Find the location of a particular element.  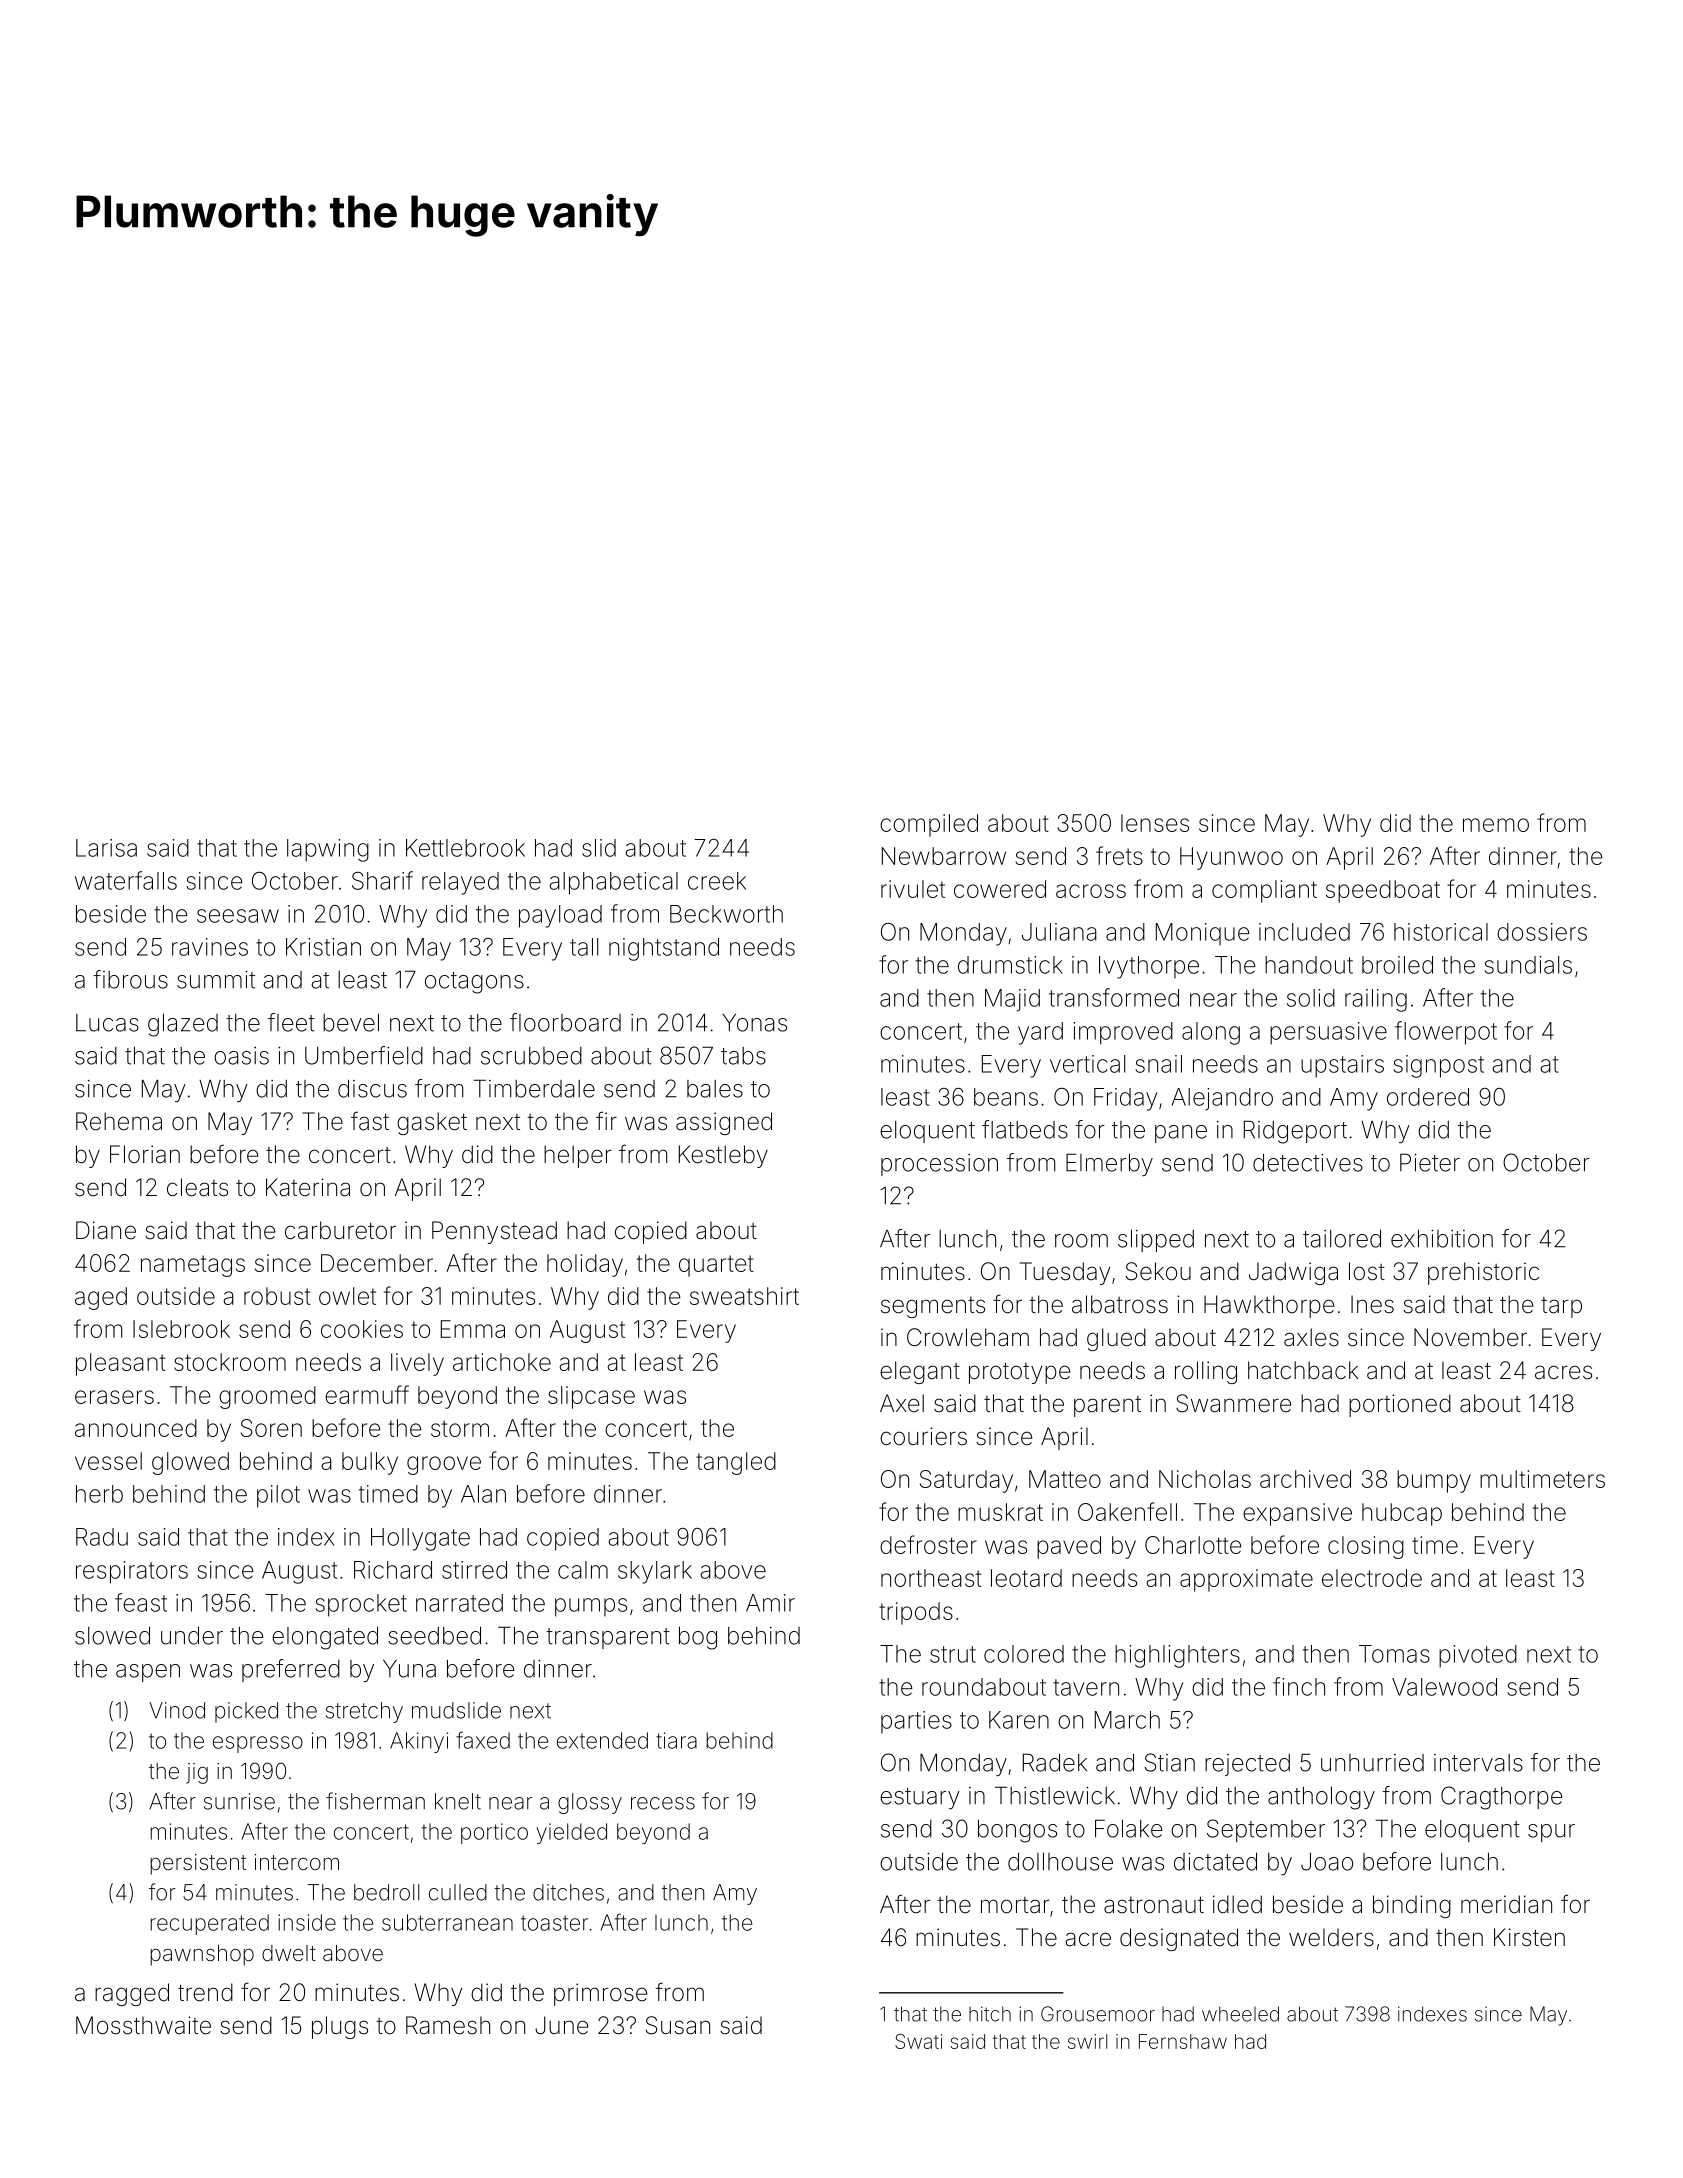

robust is located at coordinates (277, 1296).
